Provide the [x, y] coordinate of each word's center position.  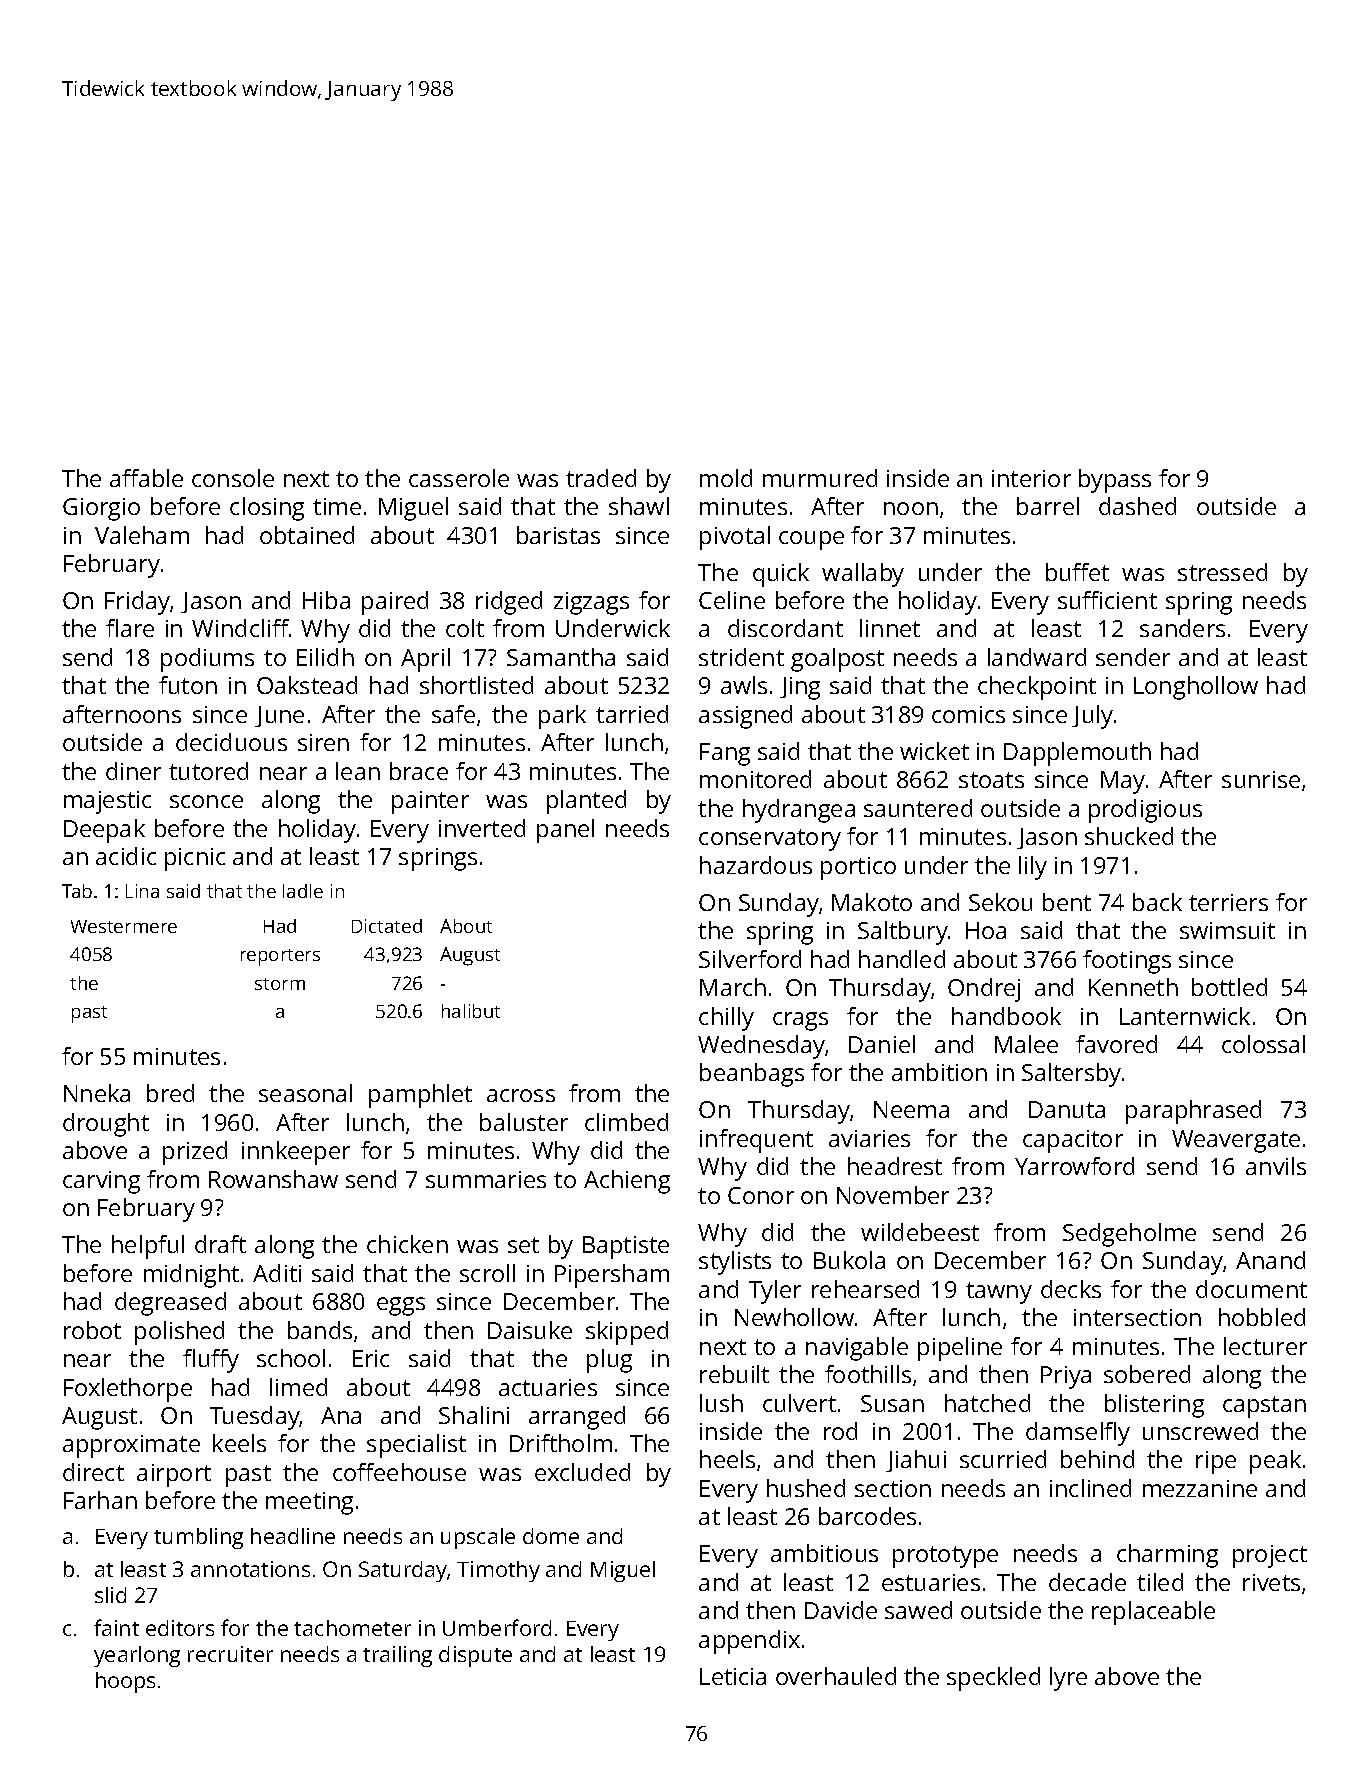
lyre [1068, 1679]
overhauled [836, 1676]
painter [430, 802]
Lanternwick [1185, 1016]
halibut [471, 1011]
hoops [125, 1682]
